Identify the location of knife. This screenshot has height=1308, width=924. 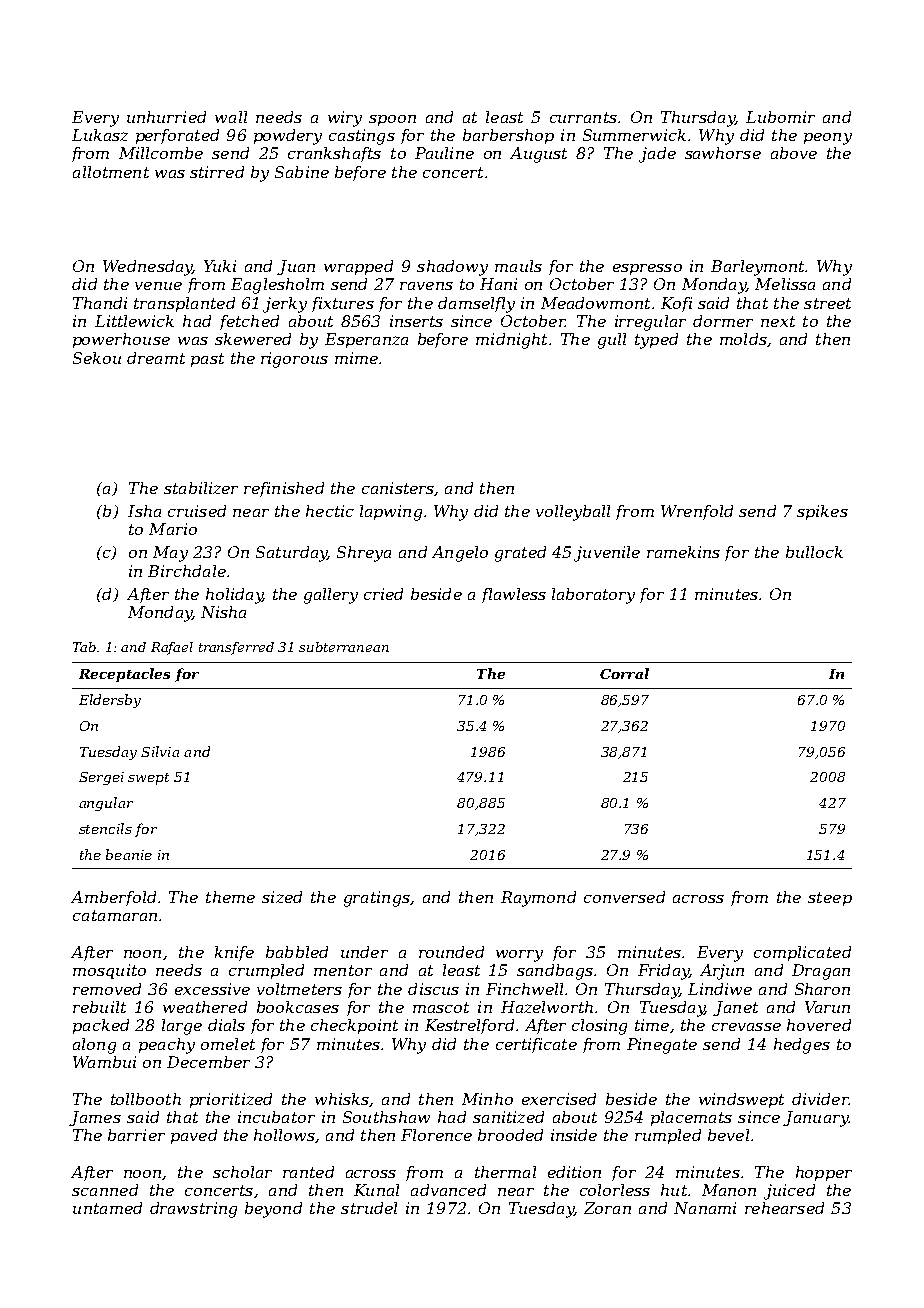
(234, 953).
